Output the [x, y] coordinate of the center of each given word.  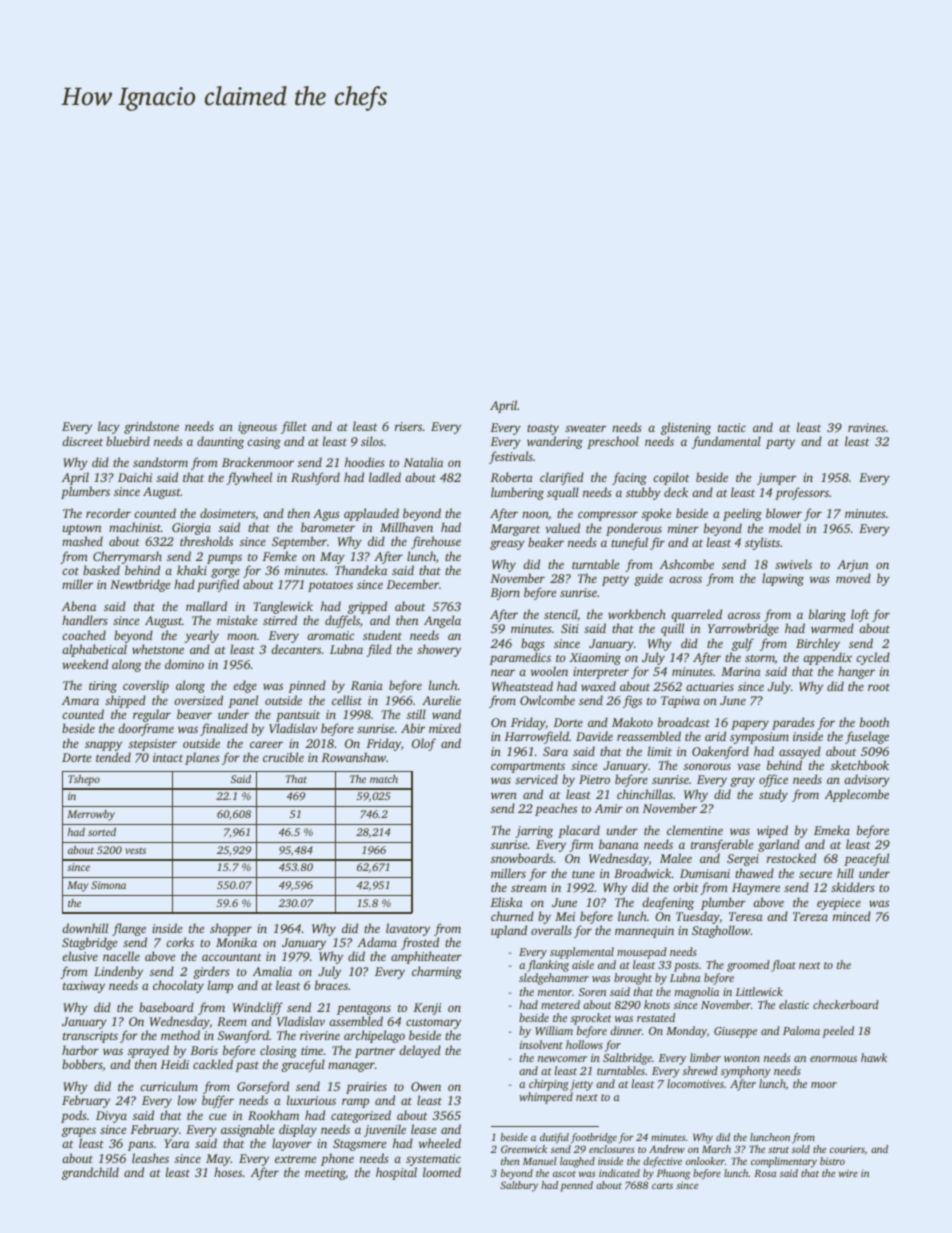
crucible [283, 757]
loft [860, 615]
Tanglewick [283, 608]
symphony [746, 1072]
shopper [231, 929]
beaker [546, 542]
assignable [247, 1130]
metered [560, 1004]
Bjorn [505, 594]
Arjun [852, 566]
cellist [347, 700]
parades [793, 723]
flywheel [249, 478]
